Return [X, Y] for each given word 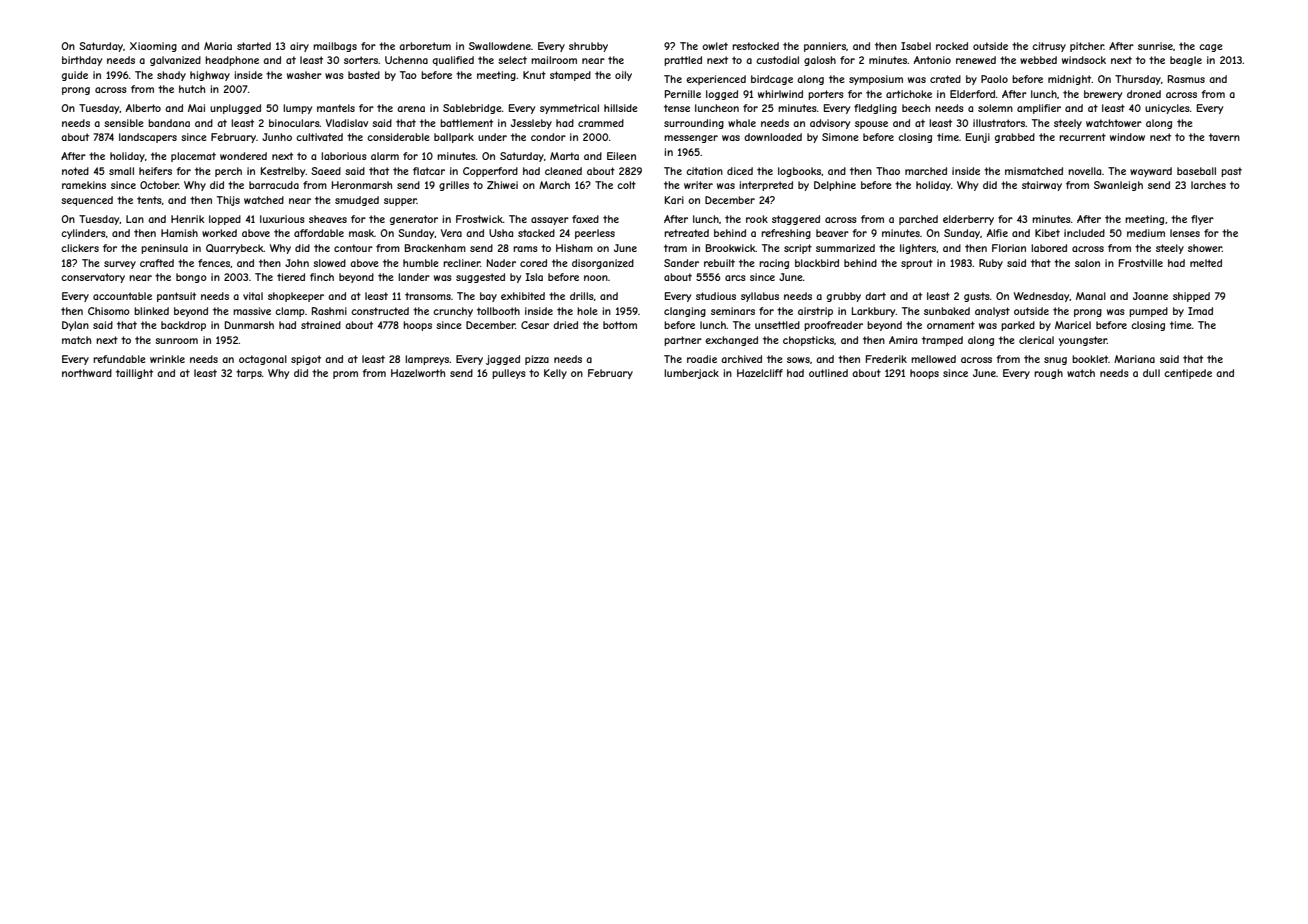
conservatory [93, 278]
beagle [1186, 61]
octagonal [263, 360]
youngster [1083, 341]
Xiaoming [153, 47]
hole [587, 311]
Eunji [978, 138]
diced [740, 171]
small [121, 171]
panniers [825, 47]
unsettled [777, 325]
